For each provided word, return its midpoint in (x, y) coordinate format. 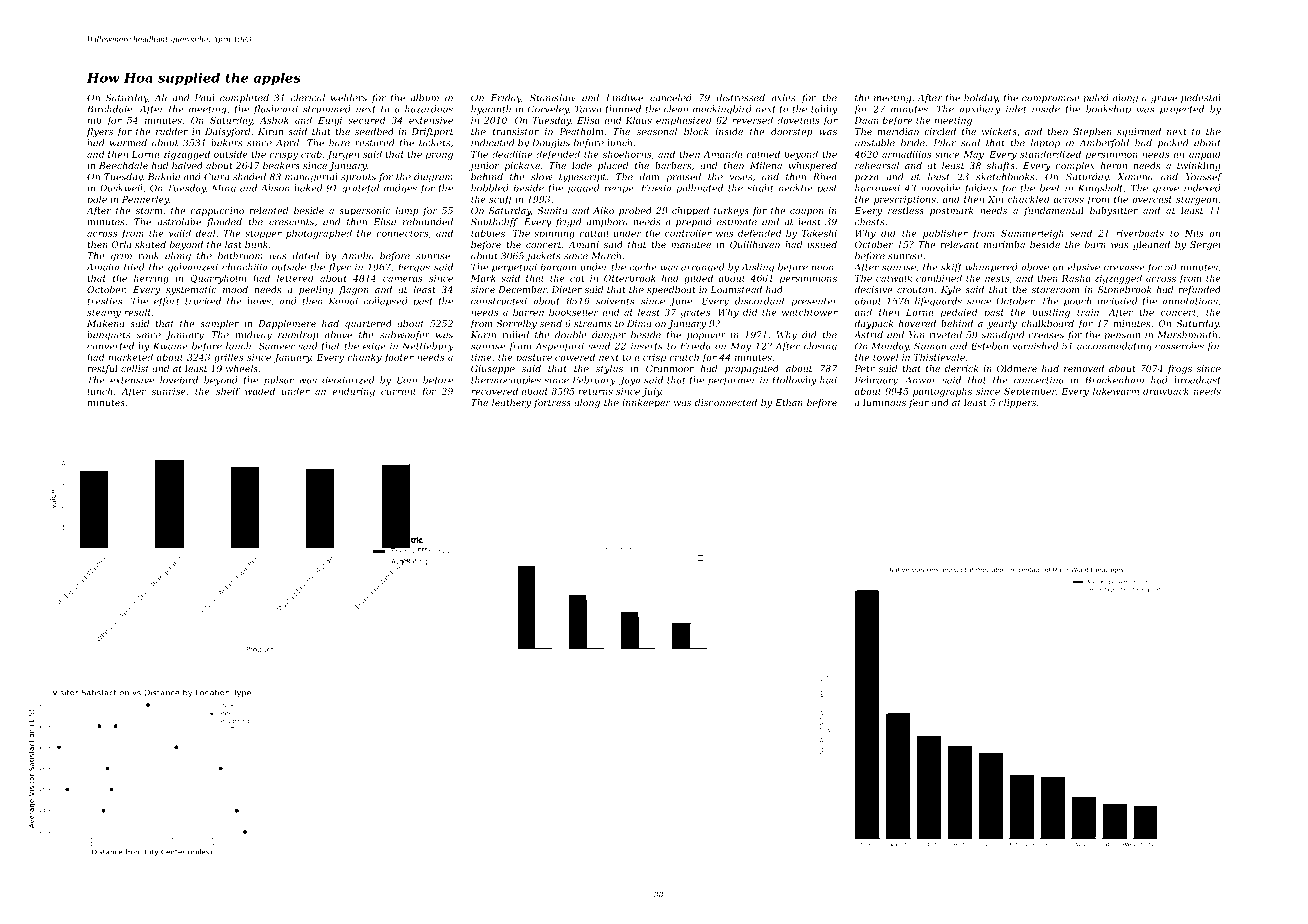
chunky (364, 358)
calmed (763, 154)
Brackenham (1114, 380)
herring (151, 279)
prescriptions (905, 200)
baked (308, 188)
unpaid (1205, 155)
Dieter (567, 289)
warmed (128, 143)
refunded (1200, 290)
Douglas (551, 144)
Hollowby (794, 381)
